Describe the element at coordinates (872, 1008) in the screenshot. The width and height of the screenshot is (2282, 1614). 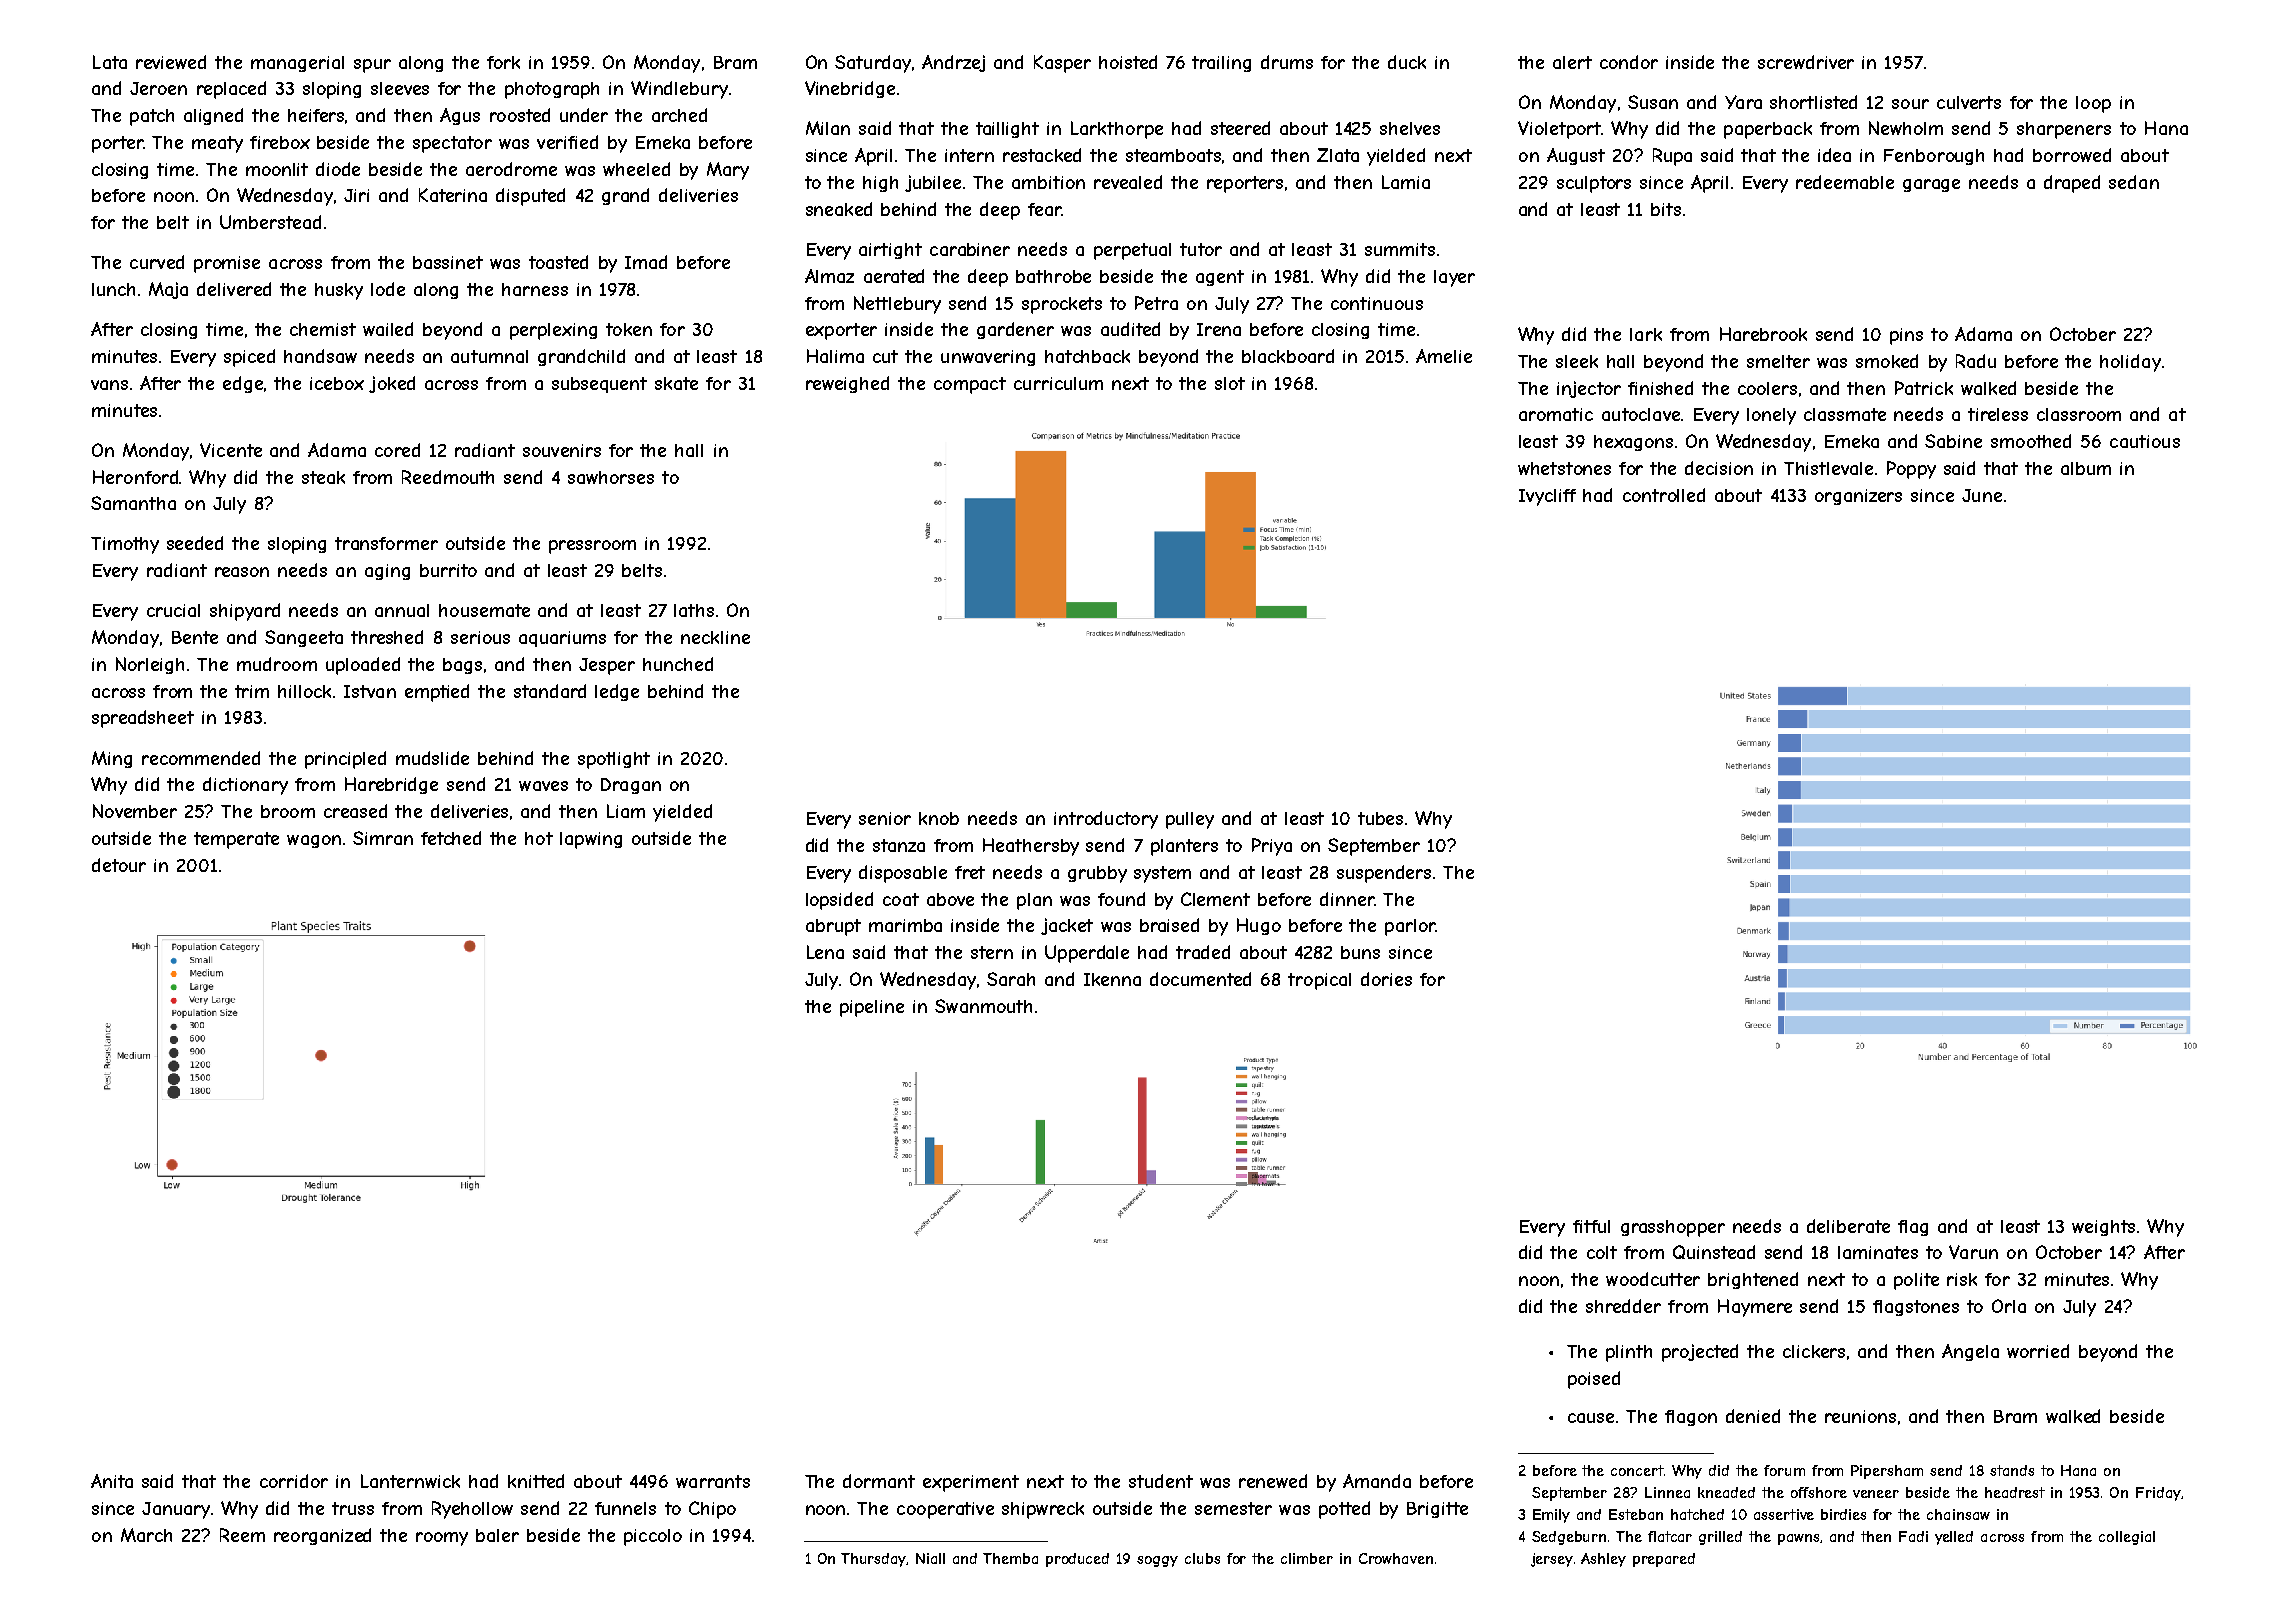
I see `pipeline` at that location.
